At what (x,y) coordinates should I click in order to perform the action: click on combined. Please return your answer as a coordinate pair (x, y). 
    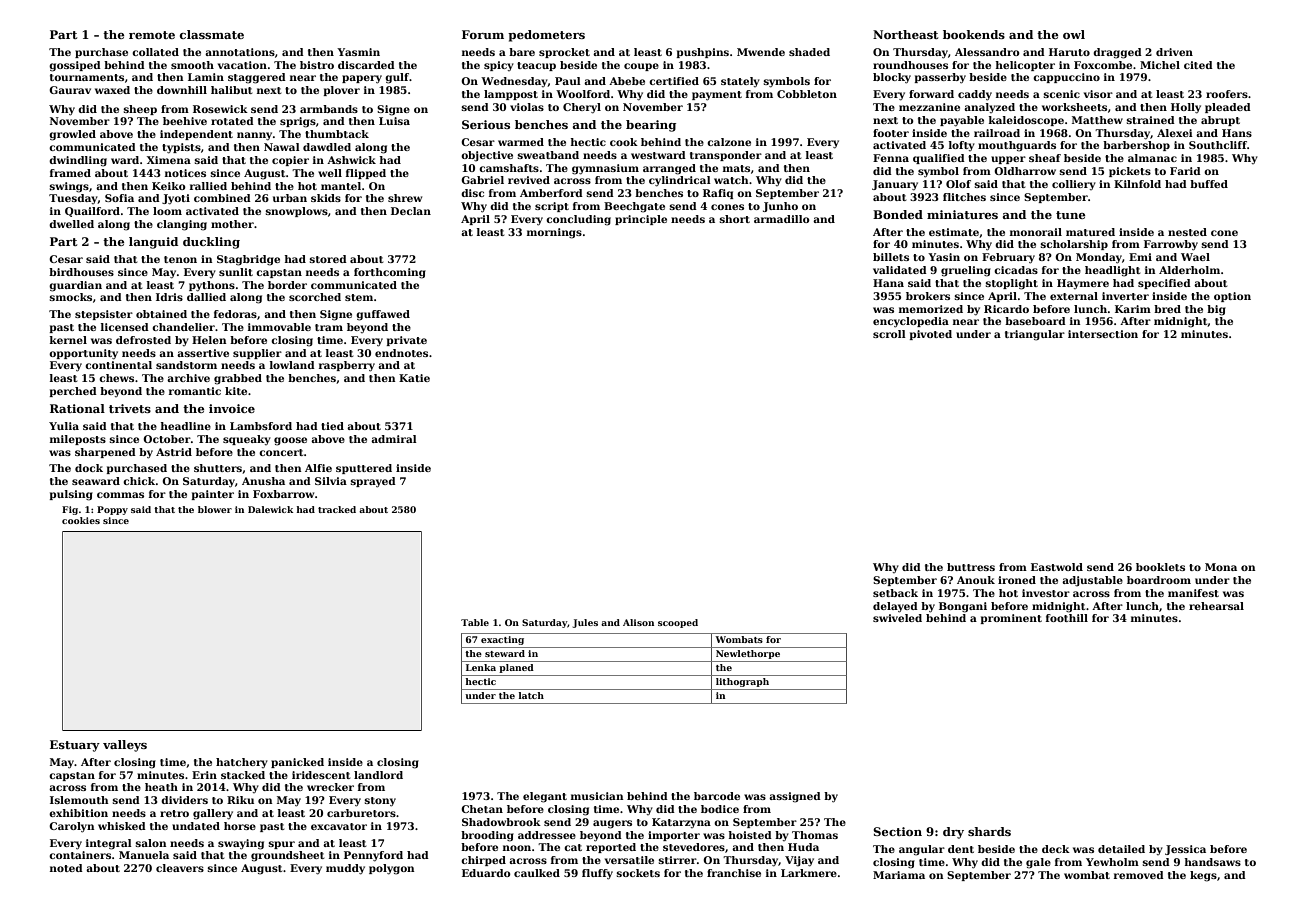
    Looking at the image, I should click on (222, 198).
